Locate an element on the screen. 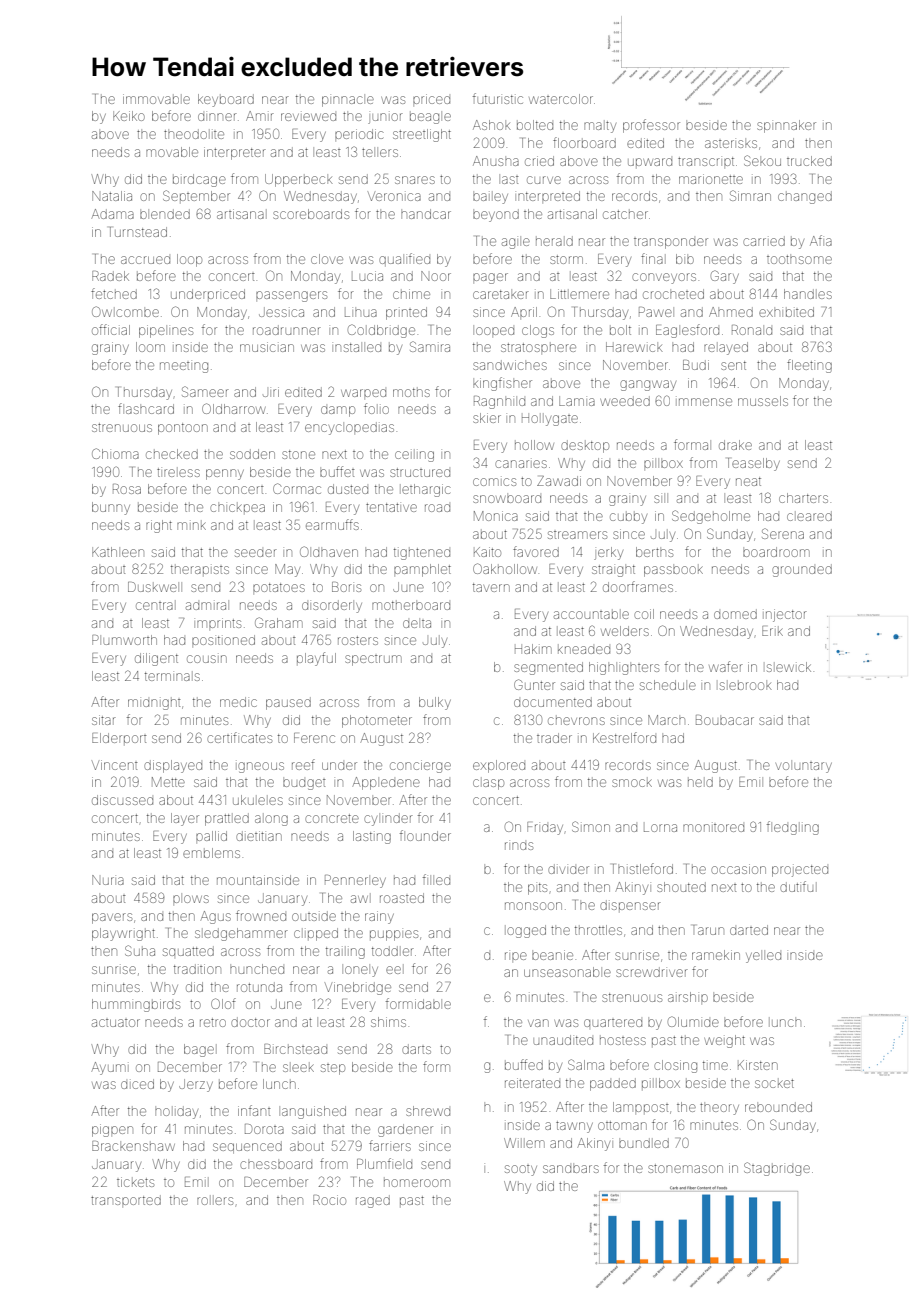 This screenshot has width=924, height=1308. projected is located at coordinates (800, 871).
